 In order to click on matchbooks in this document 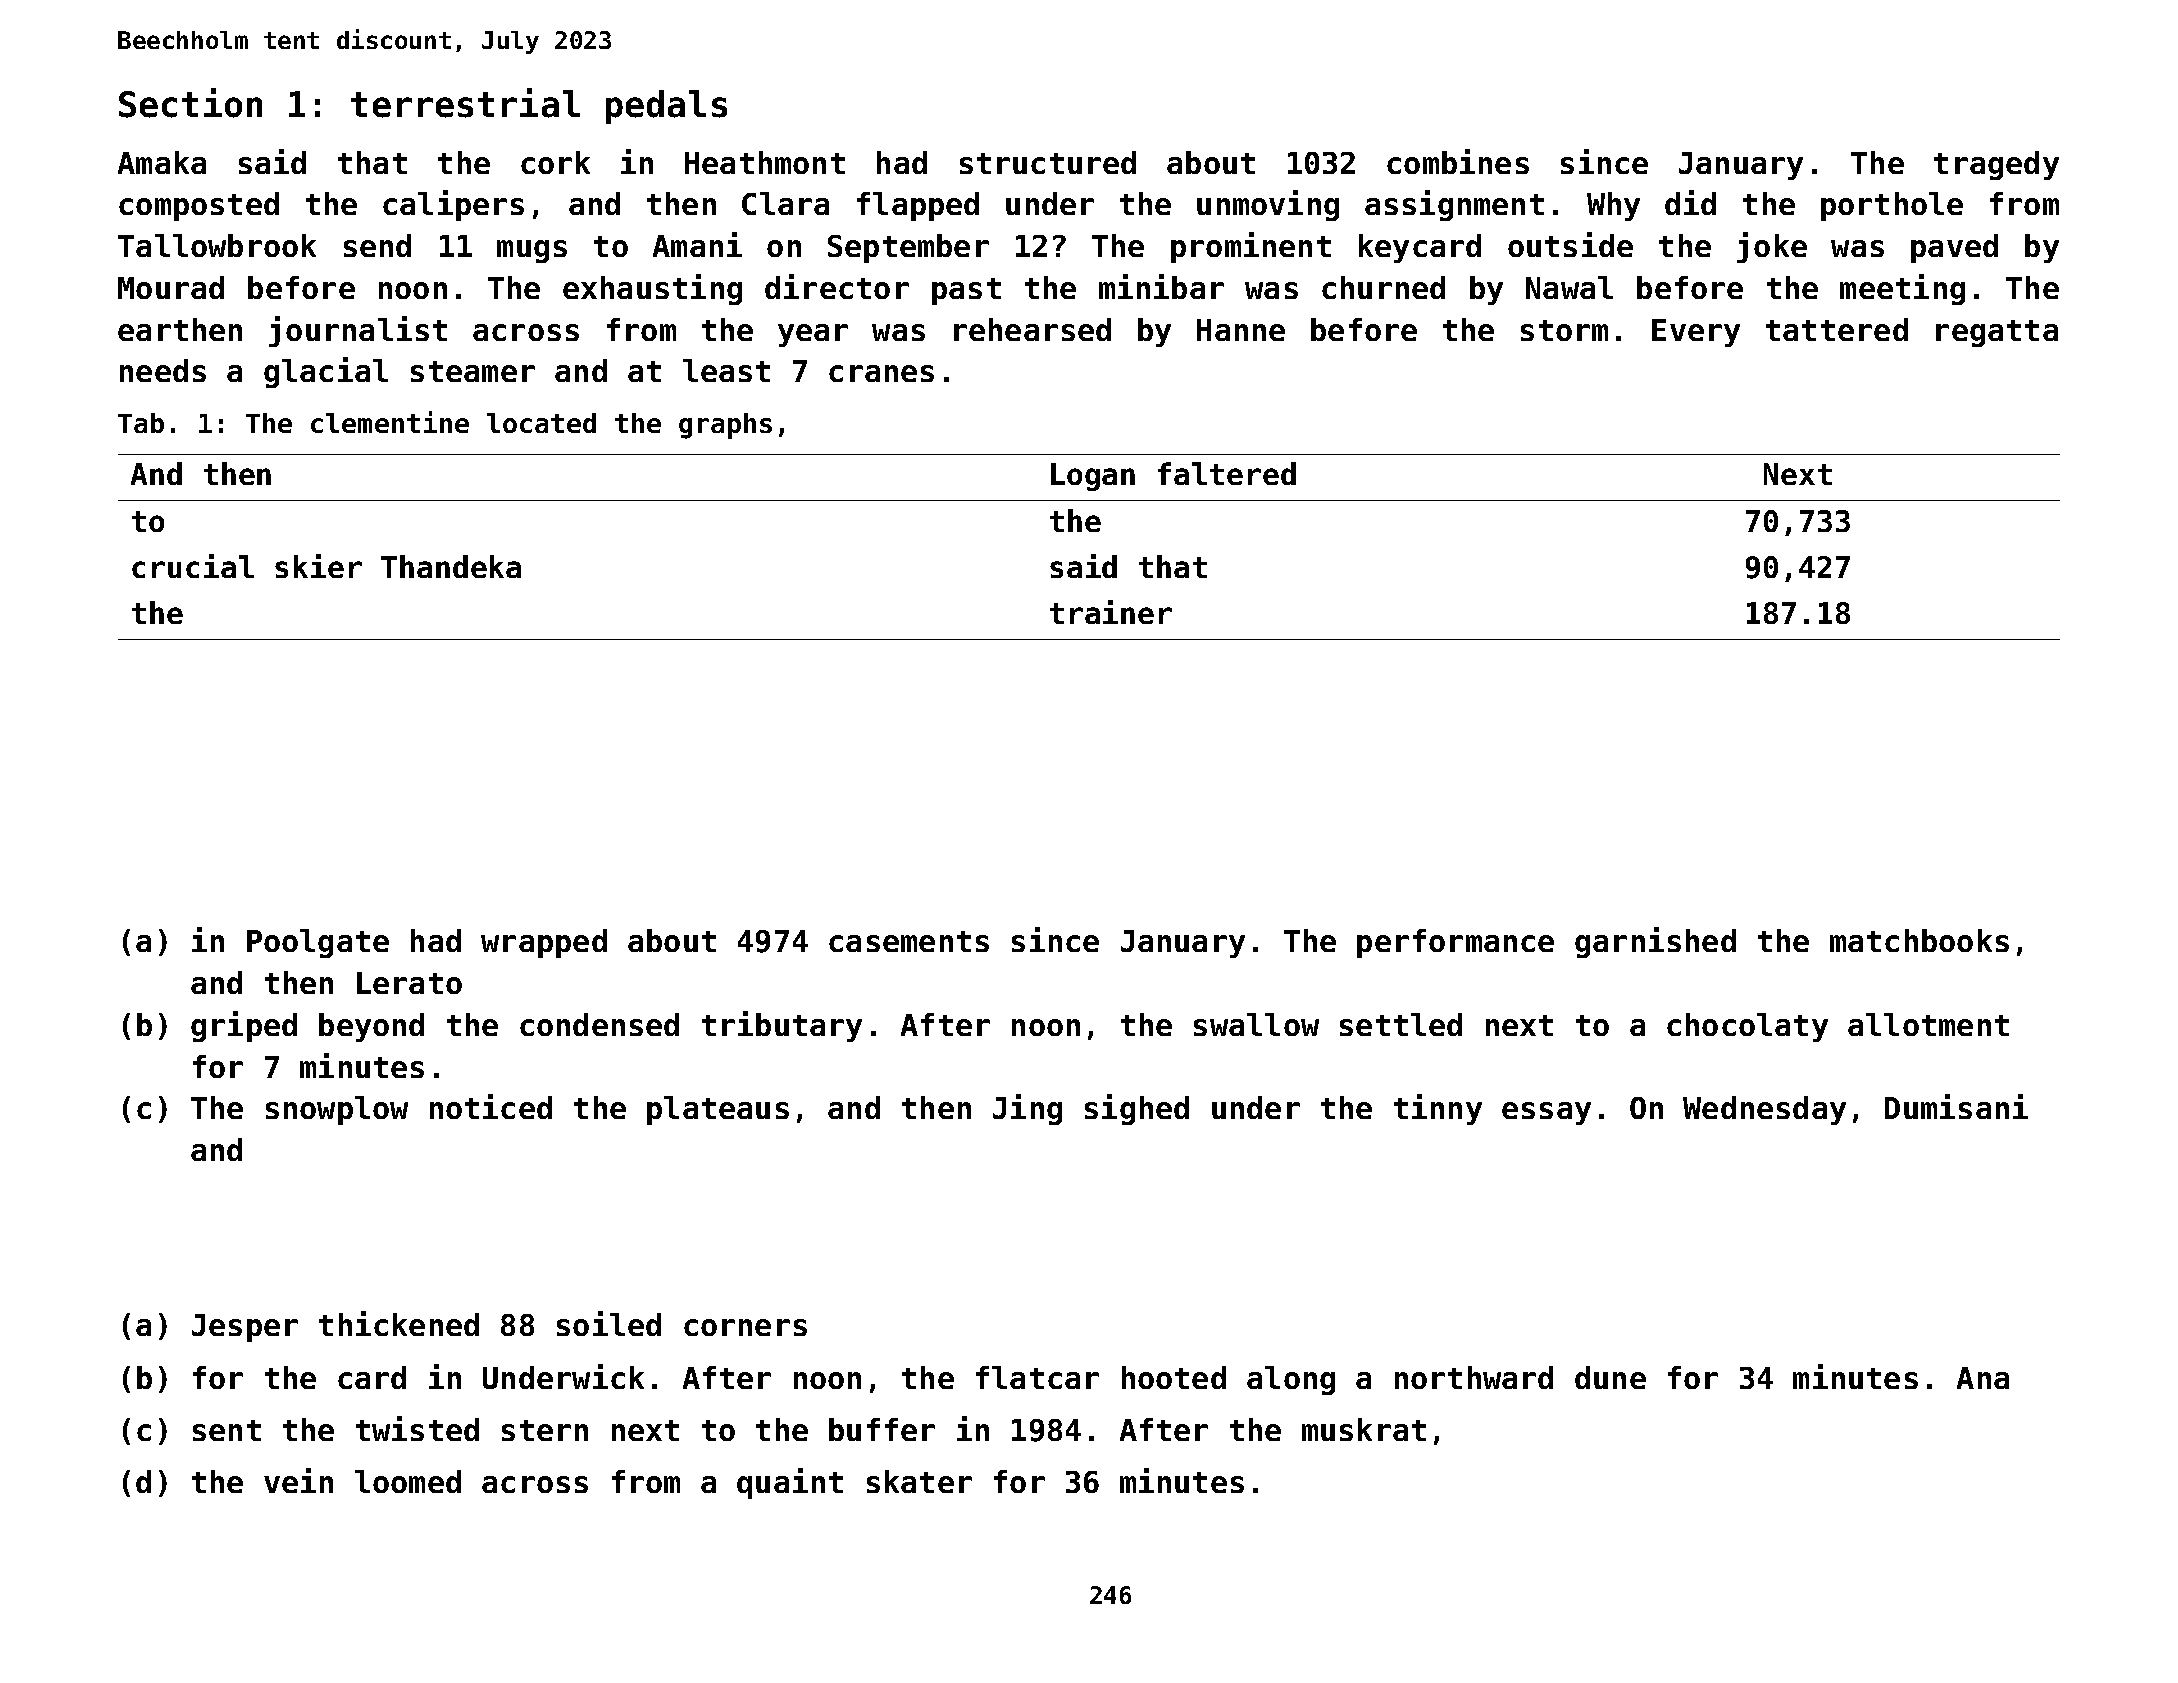, I will do `click(1919, 940)`.
